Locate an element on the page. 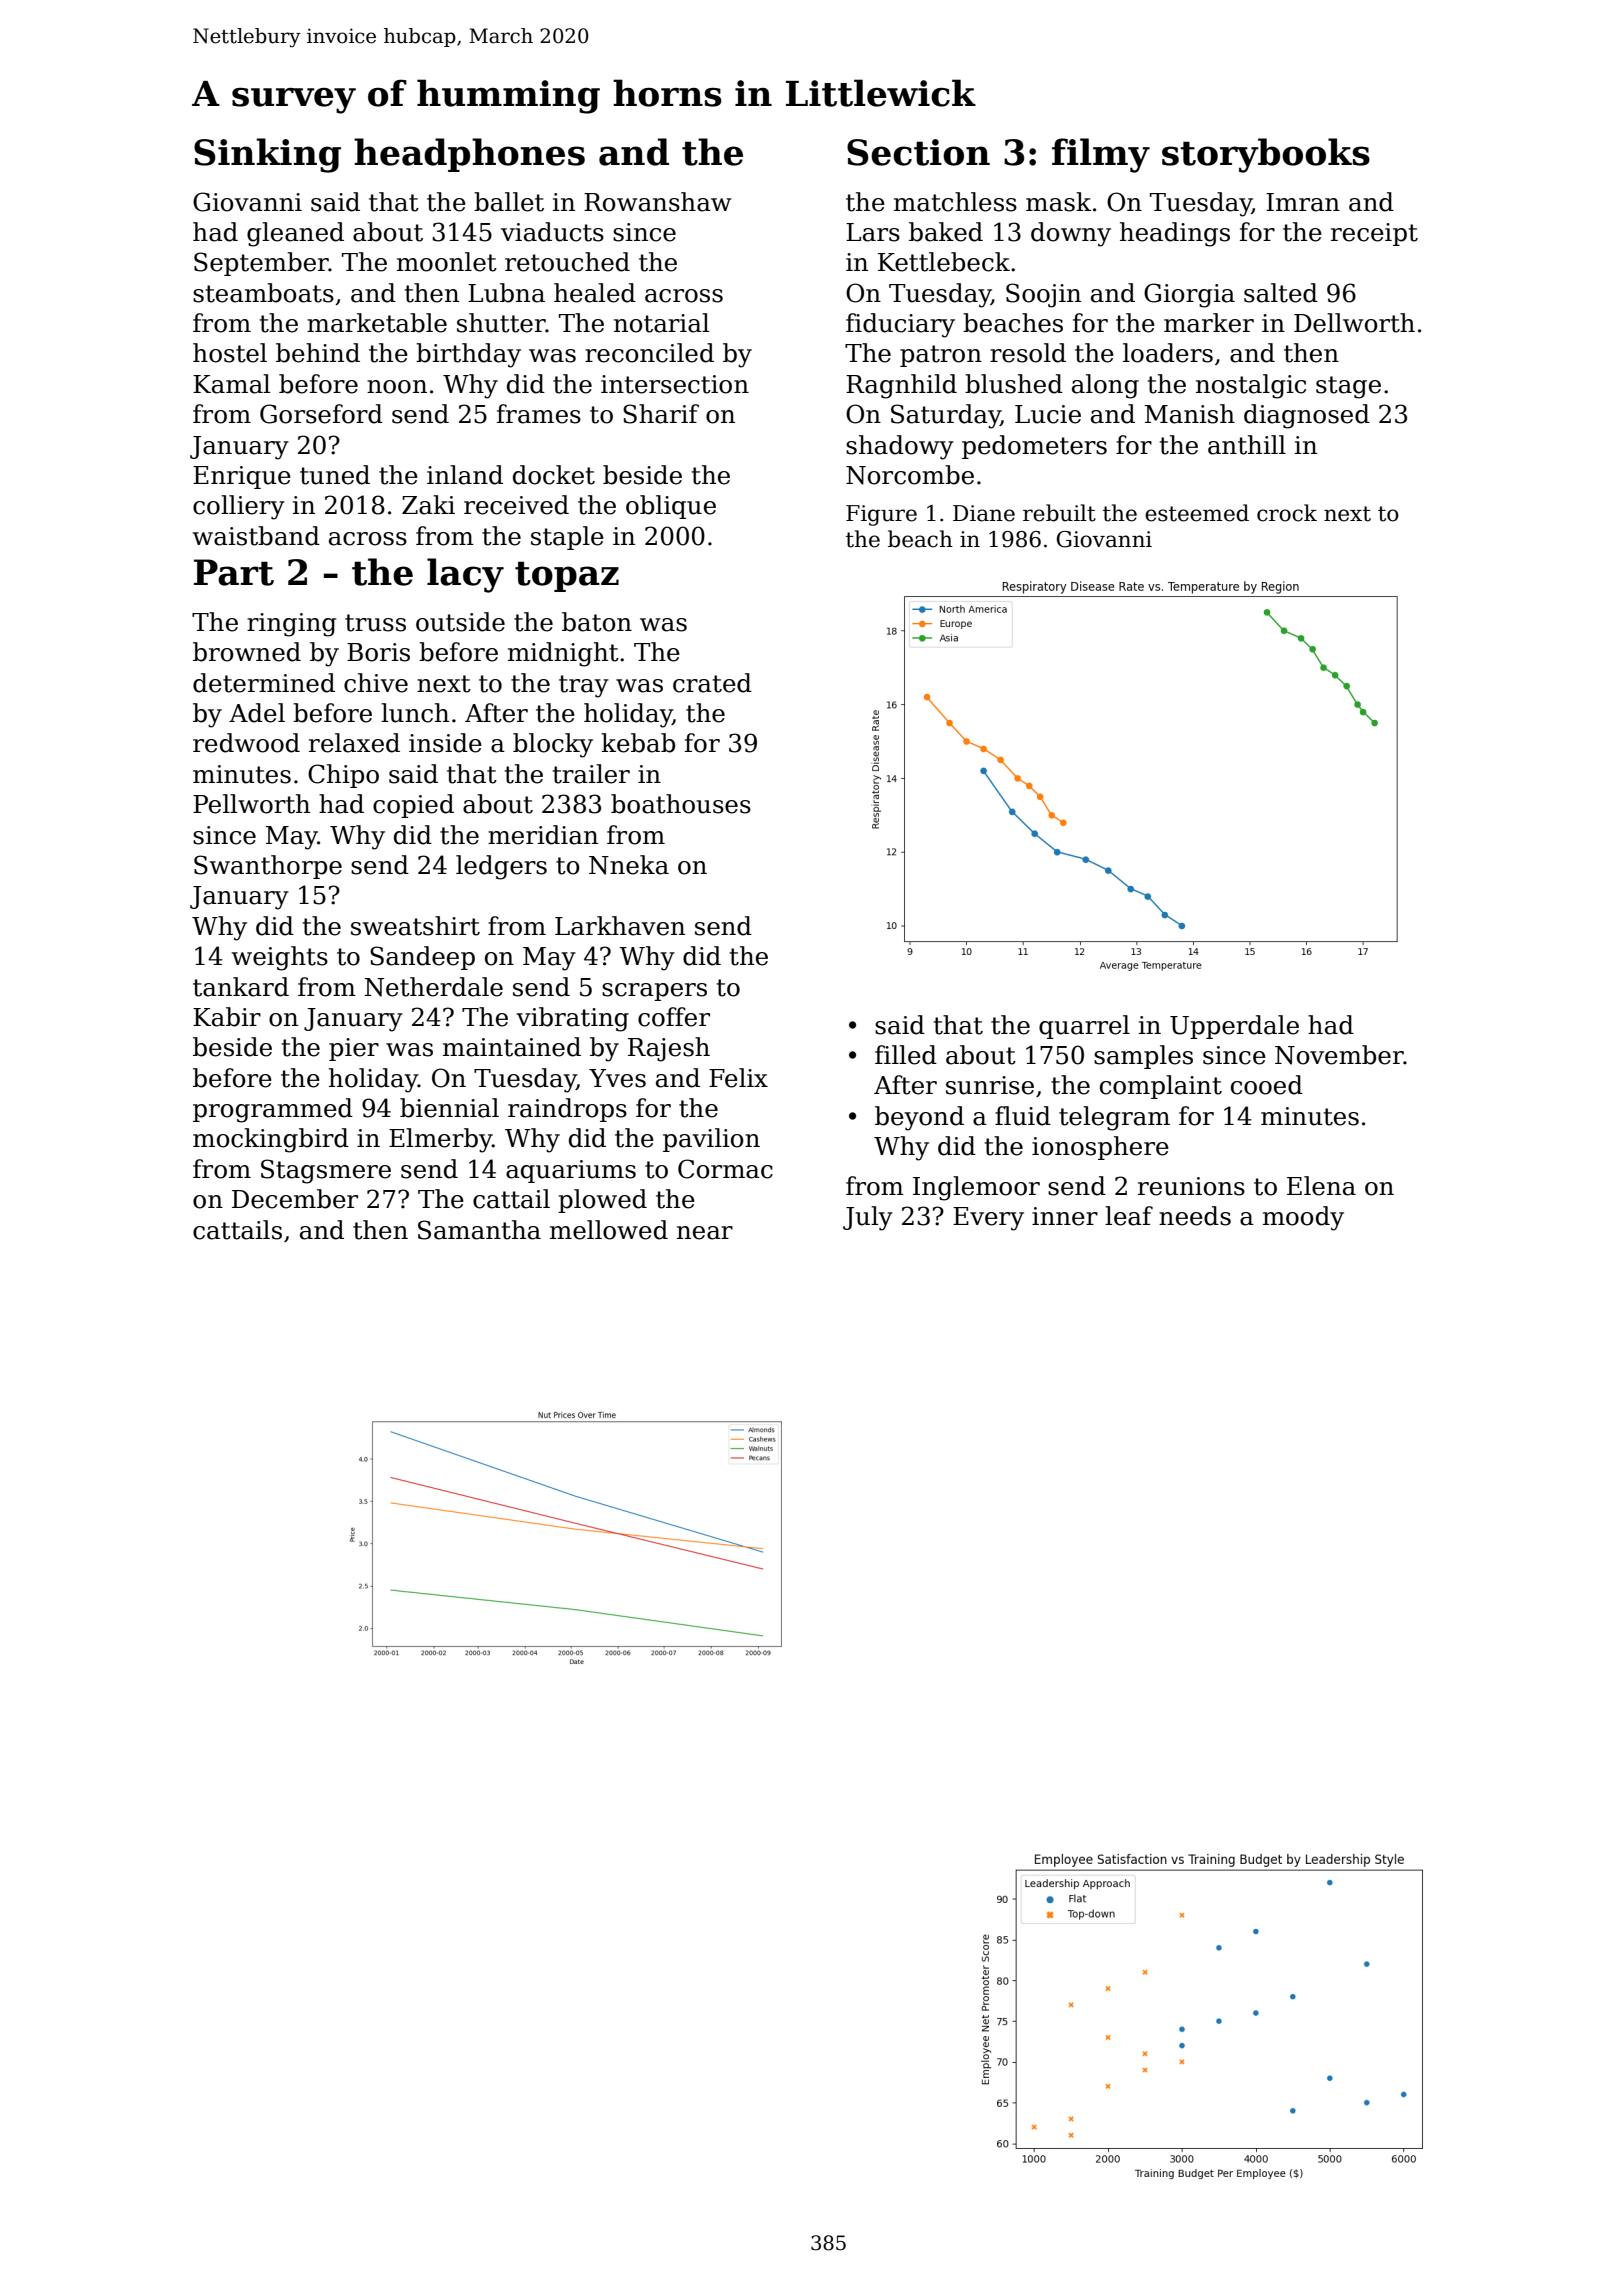 This page has width=1620, height=2292. meridian is located at coordinates (543, 835).
